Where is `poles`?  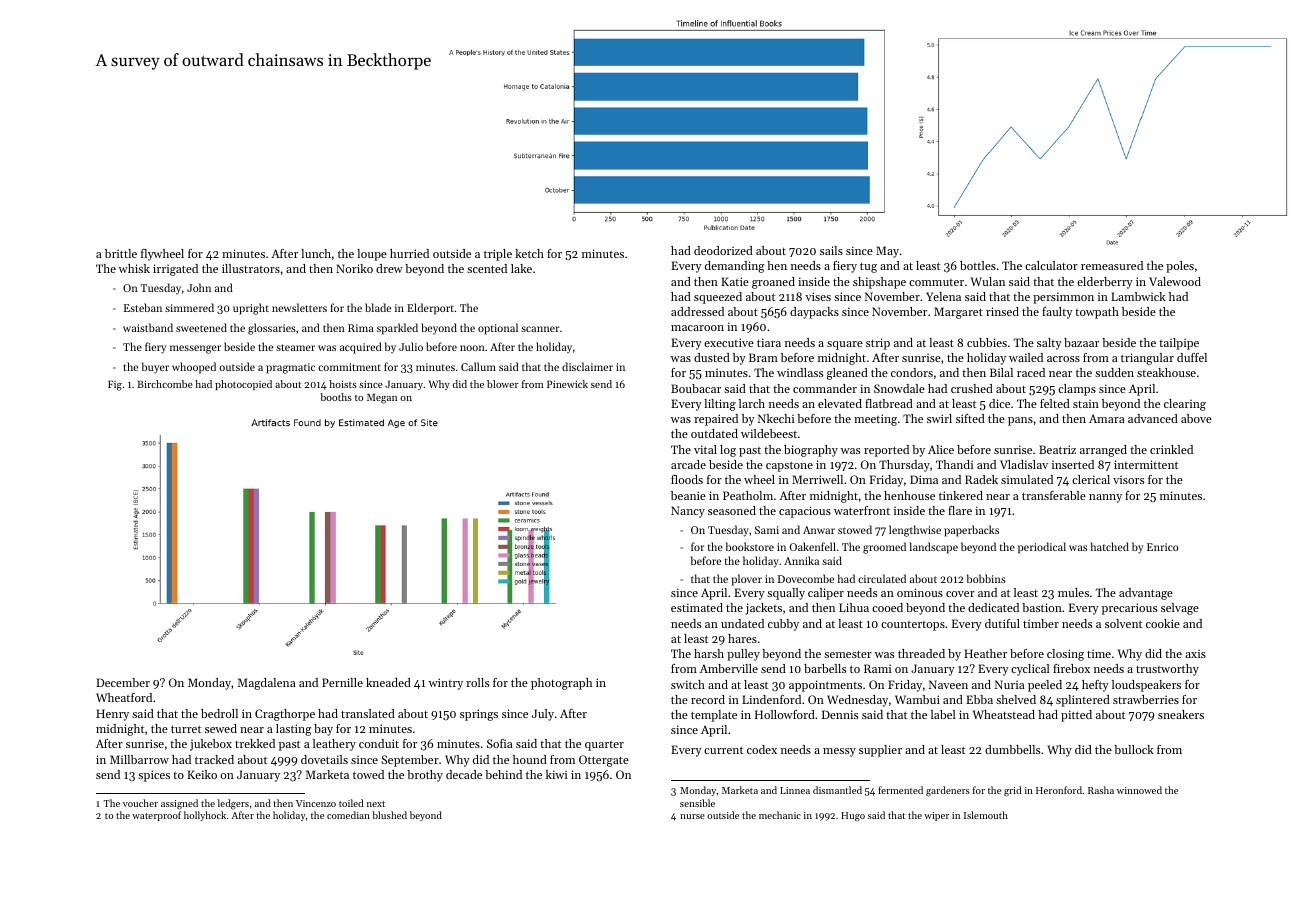 poles is located at coordinates (1180, 267).
